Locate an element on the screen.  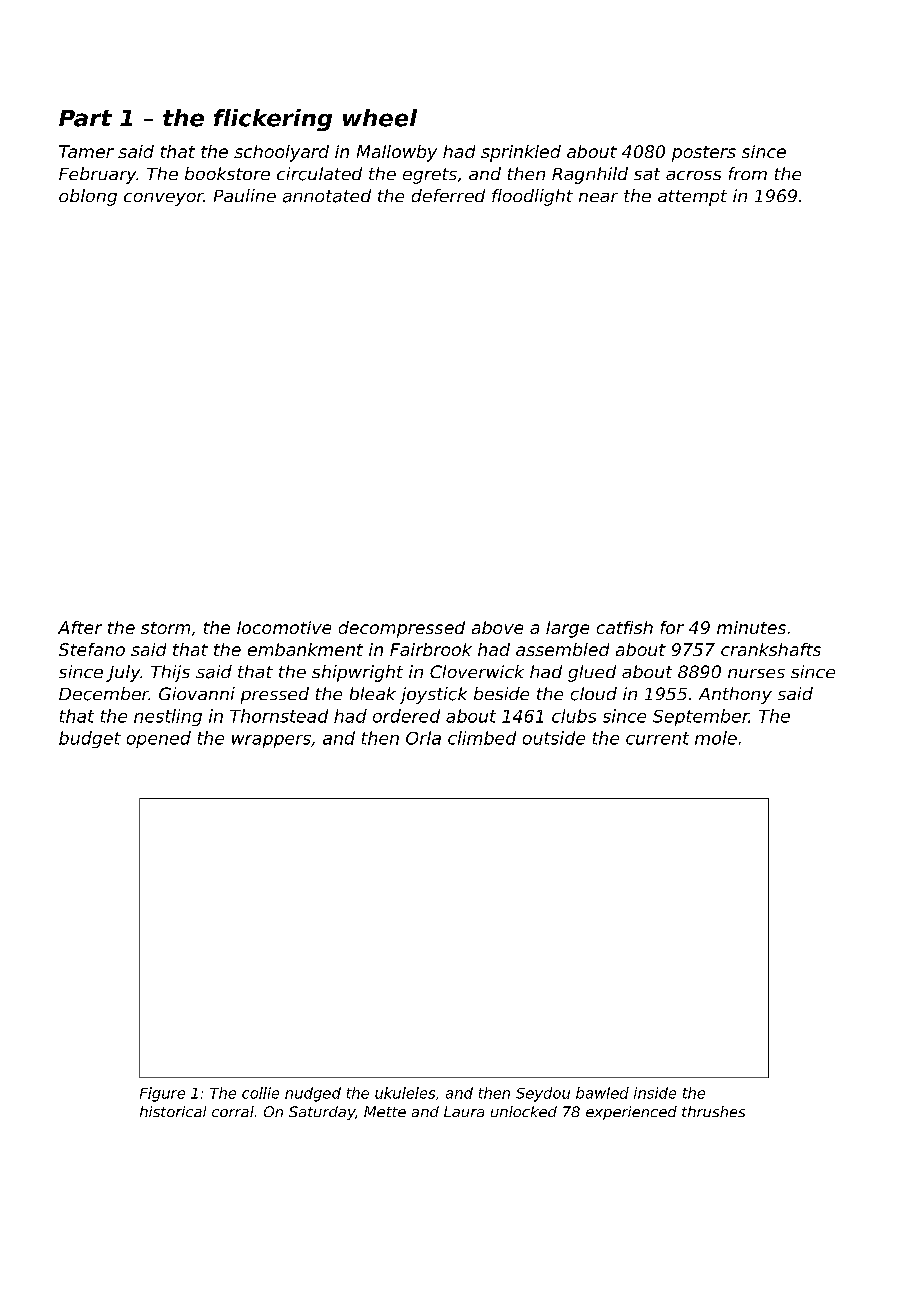
flickering is located at coordinates (273, 120).
